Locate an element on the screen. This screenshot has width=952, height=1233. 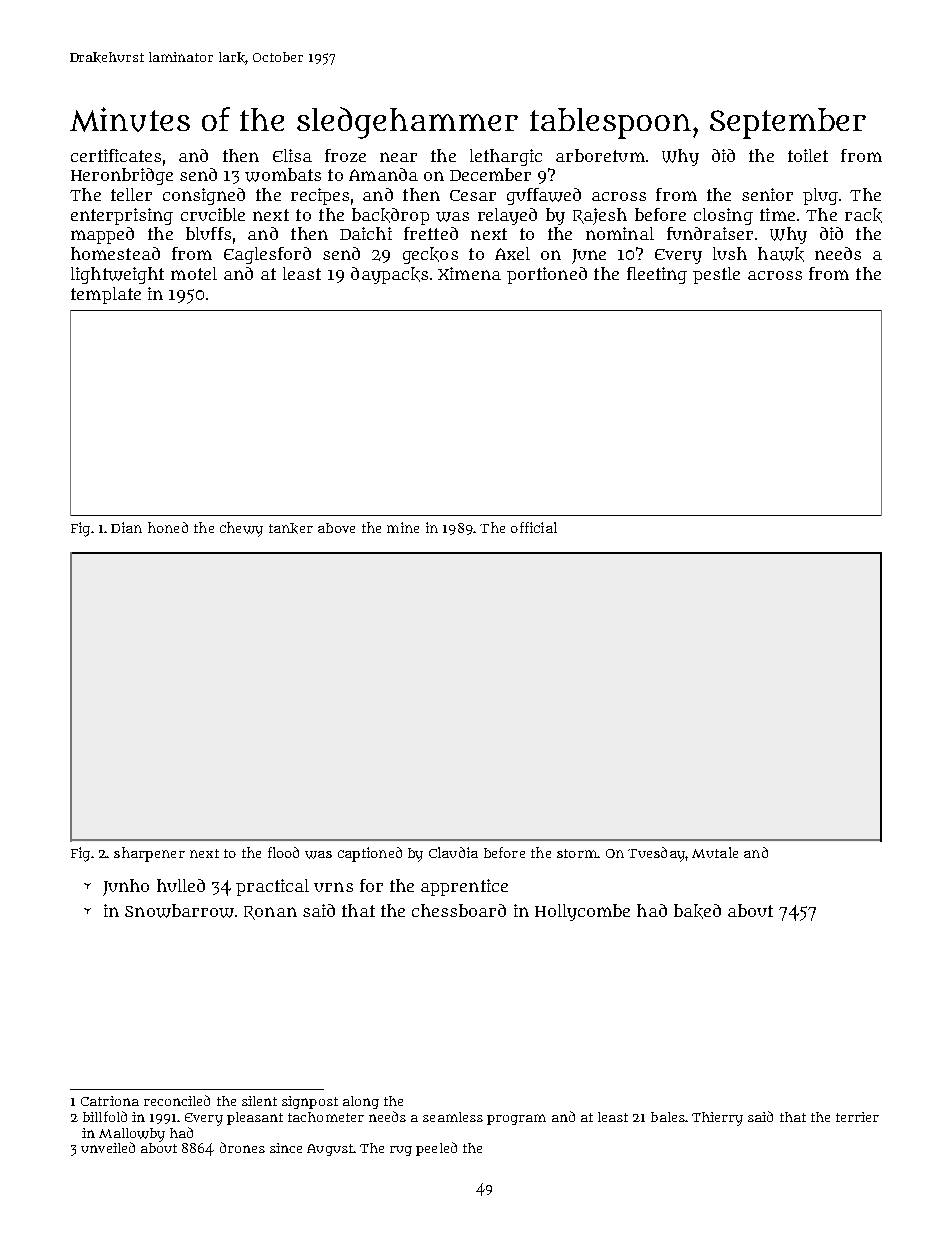
plug is located at coordinates (820, 196).
